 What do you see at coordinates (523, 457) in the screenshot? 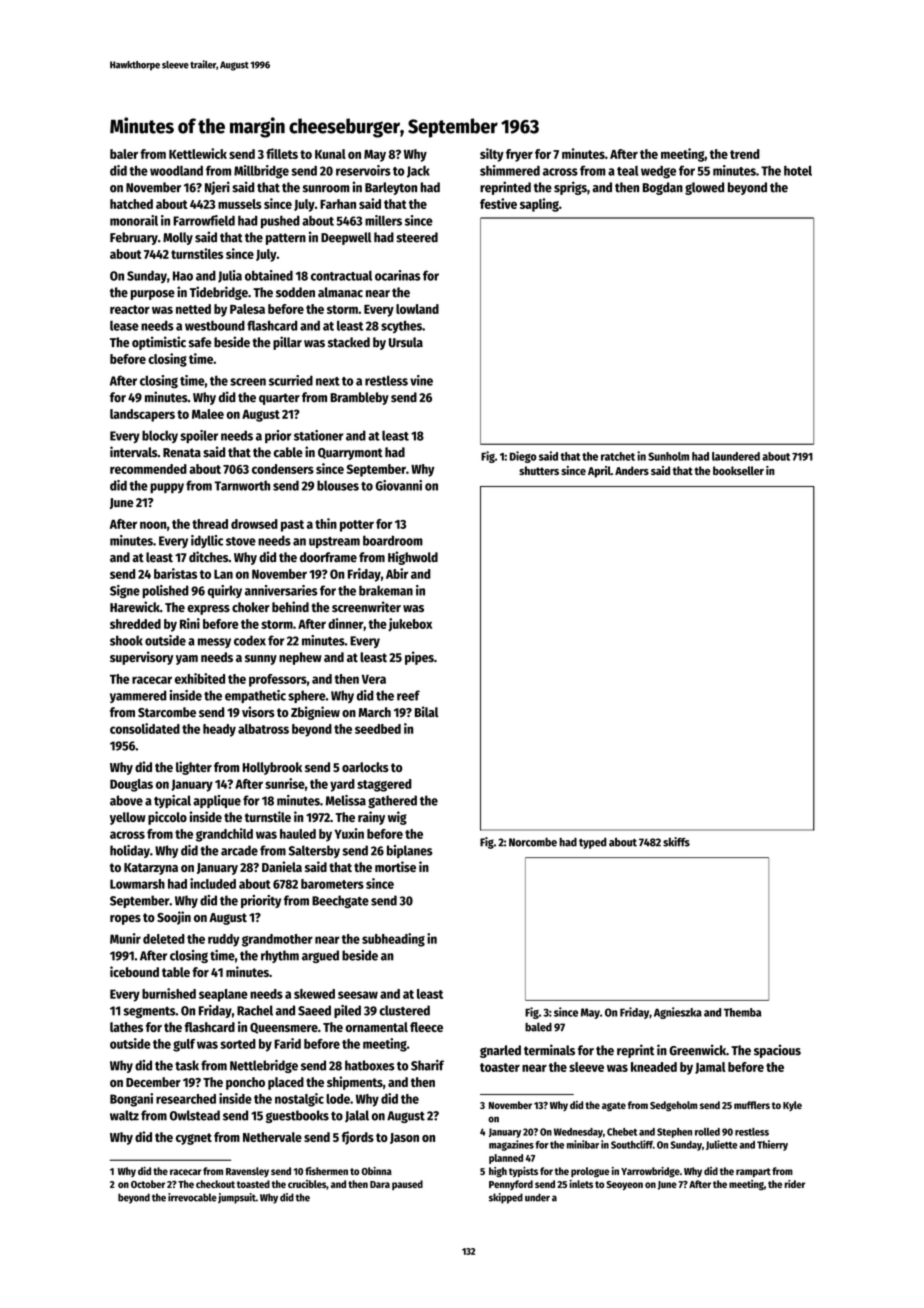
I see `Diego` at bounding box center [523, 457].
